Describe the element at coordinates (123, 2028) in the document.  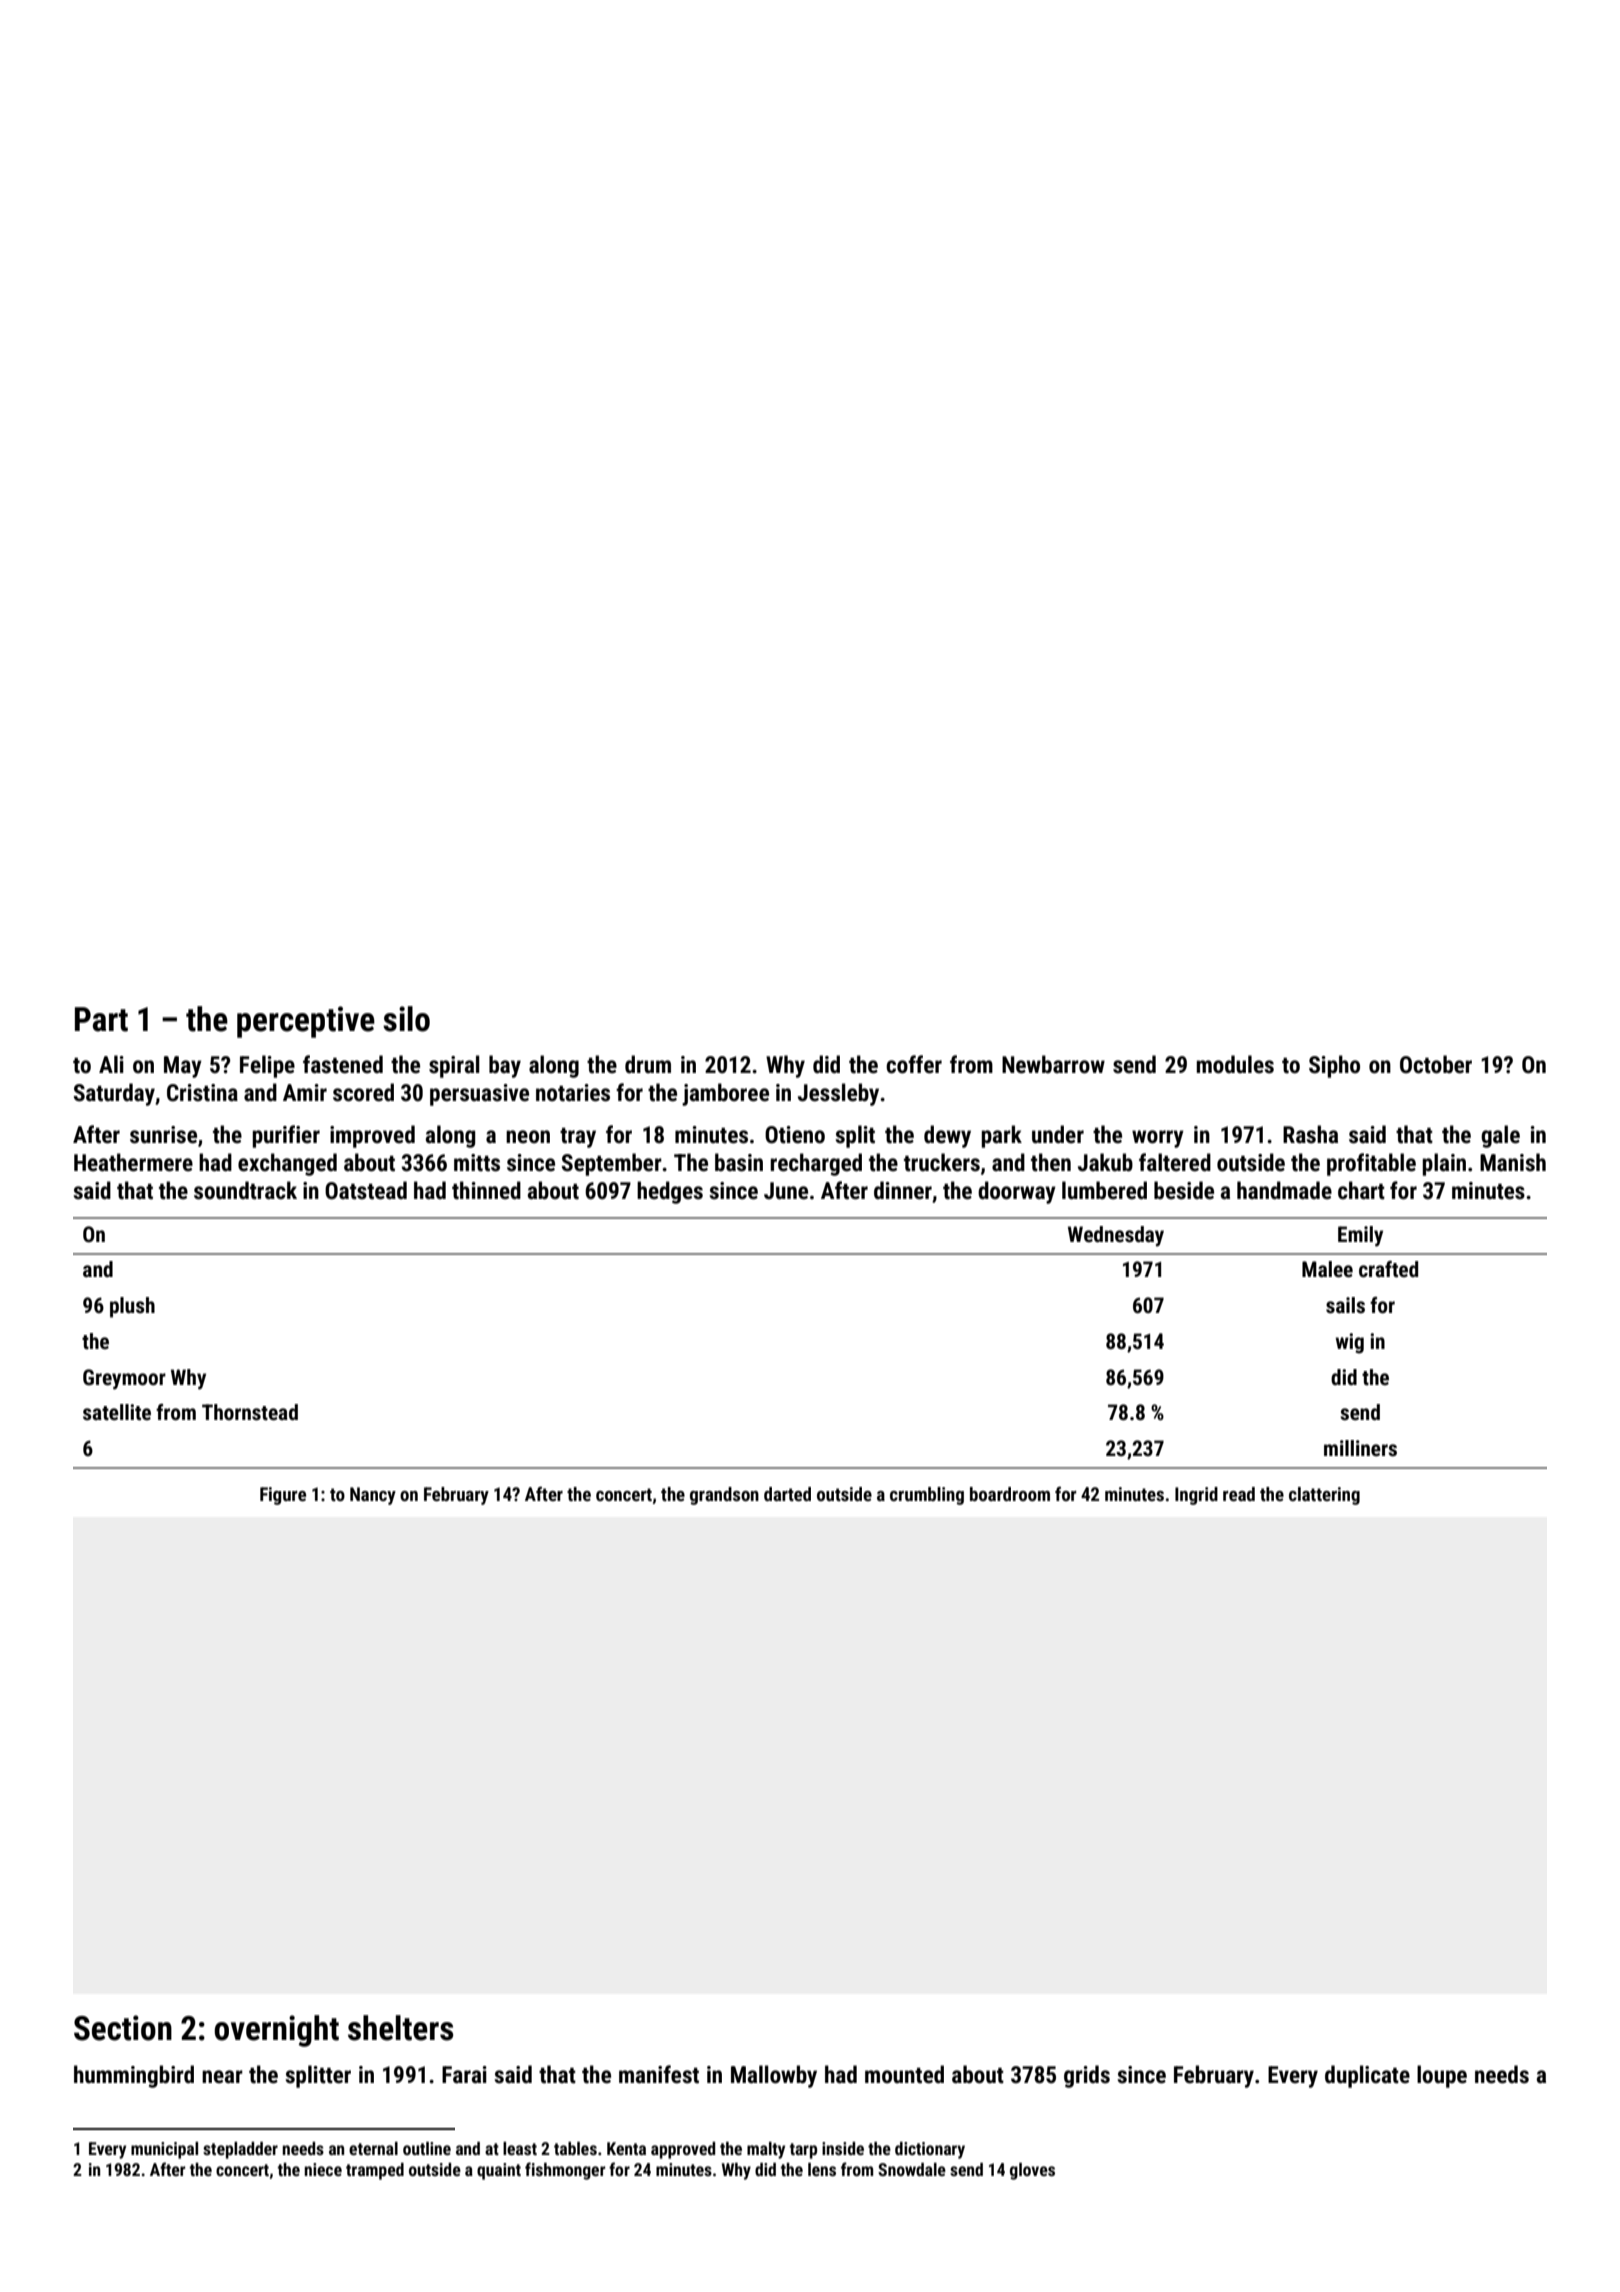
I see `Section` at that location.
